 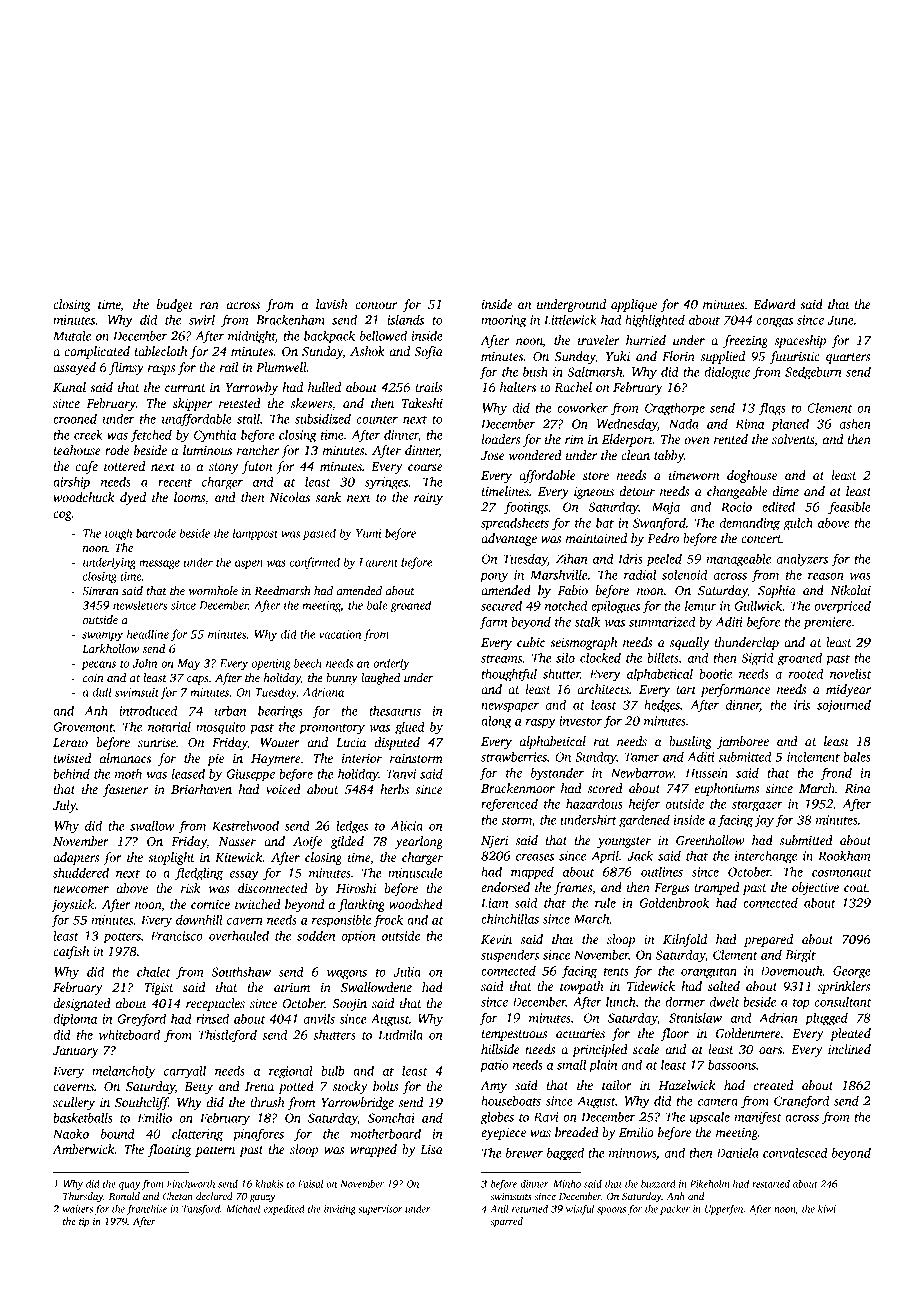 What do you see at coordinates (72, 336) in the page?
I see `Mutale` at bounding box center [72, 336].
